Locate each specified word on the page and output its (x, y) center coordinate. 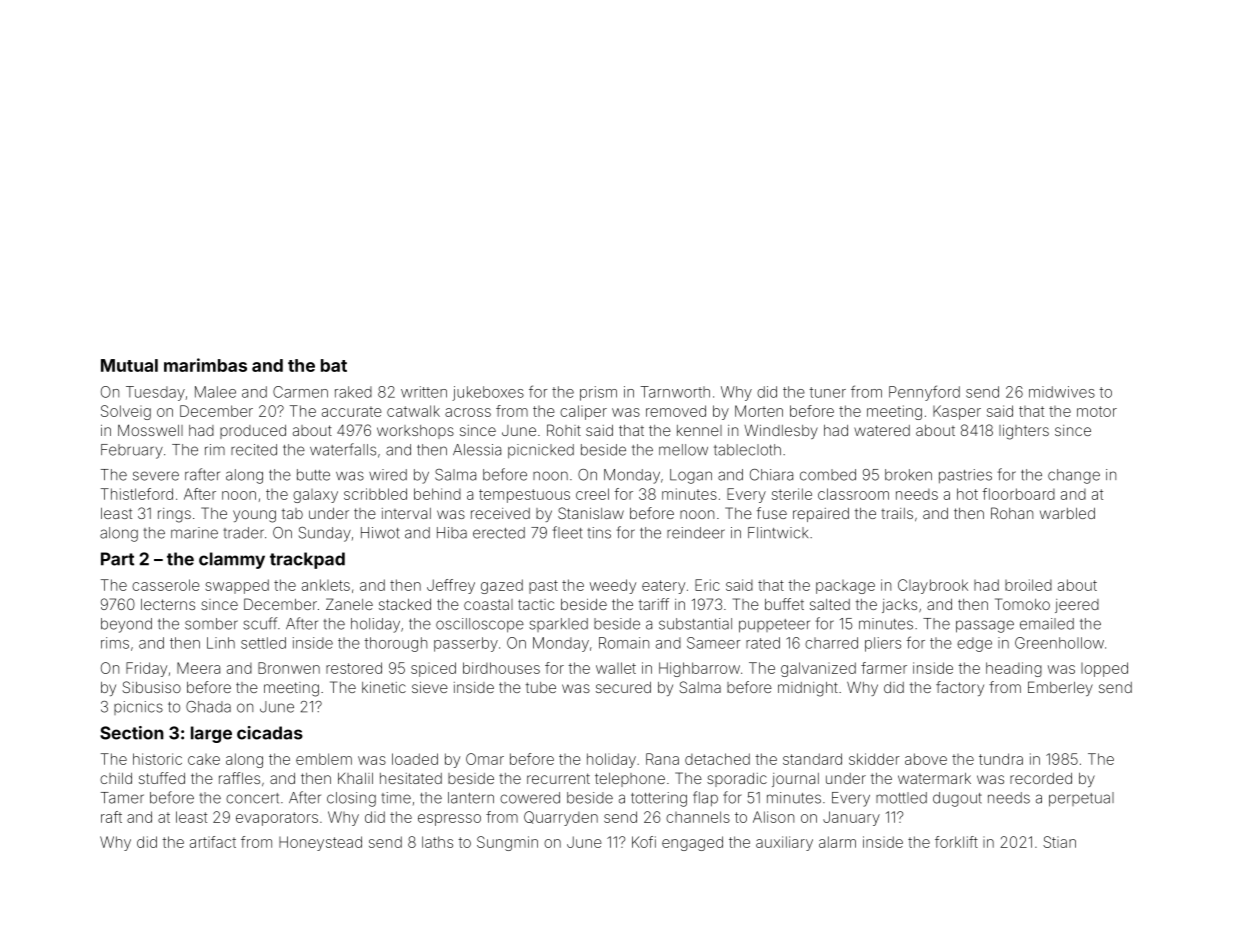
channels (698, 817)
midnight (808, 689)
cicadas (270, 733)
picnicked (541, 451)
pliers (883, 644)
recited (254, 450)
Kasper (957, 412)
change (1074, 476)
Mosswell (150, 430)
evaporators (277, 819)
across (468, 412)
